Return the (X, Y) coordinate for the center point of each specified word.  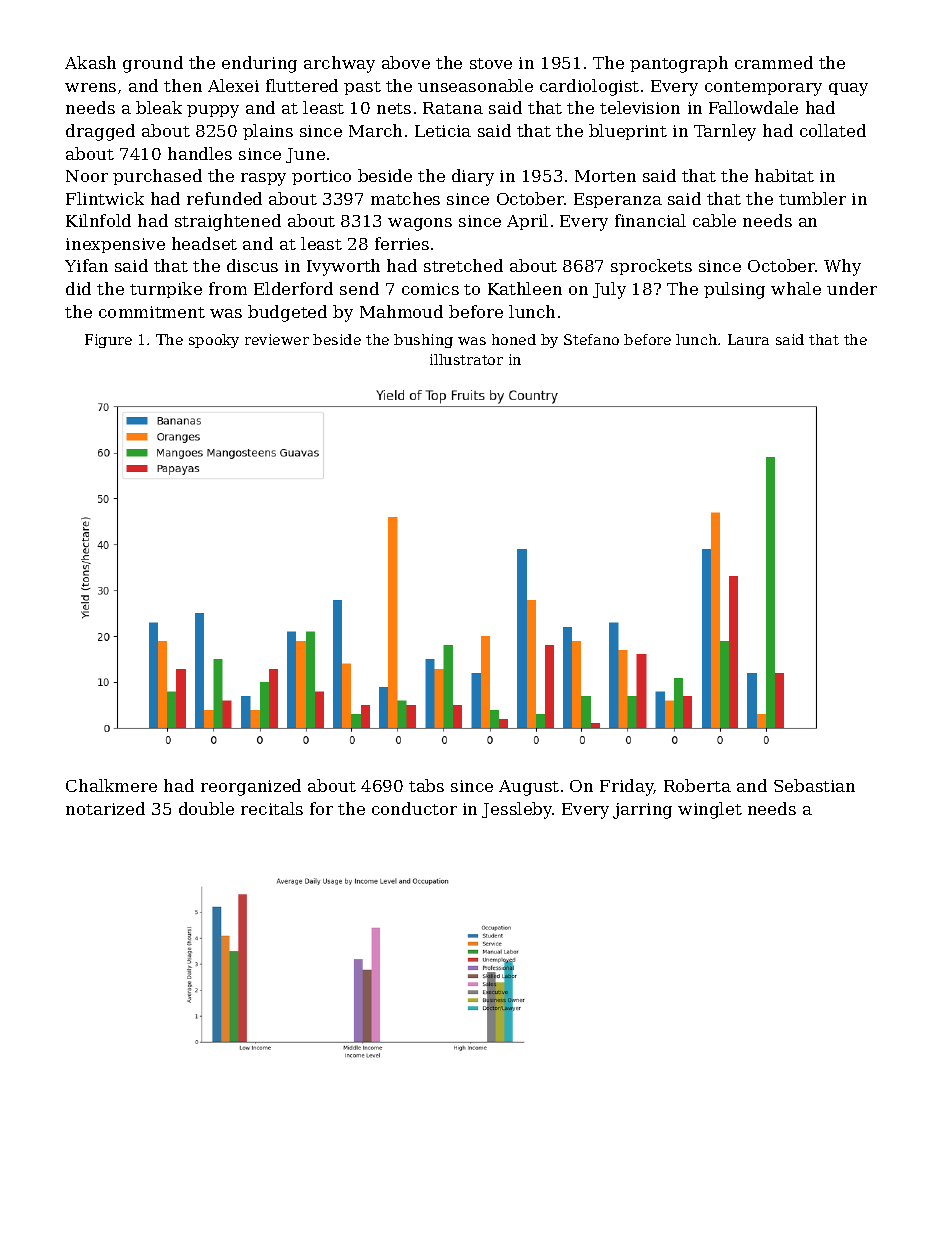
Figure (108, 341)
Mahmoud (401, 311)
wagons (420, 224)
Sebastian (814, 785)
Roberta (697, 785)
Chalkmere (111, 785)
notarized (105, 808)
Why (842, 267)
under (852, 288)
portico (321, 177)
